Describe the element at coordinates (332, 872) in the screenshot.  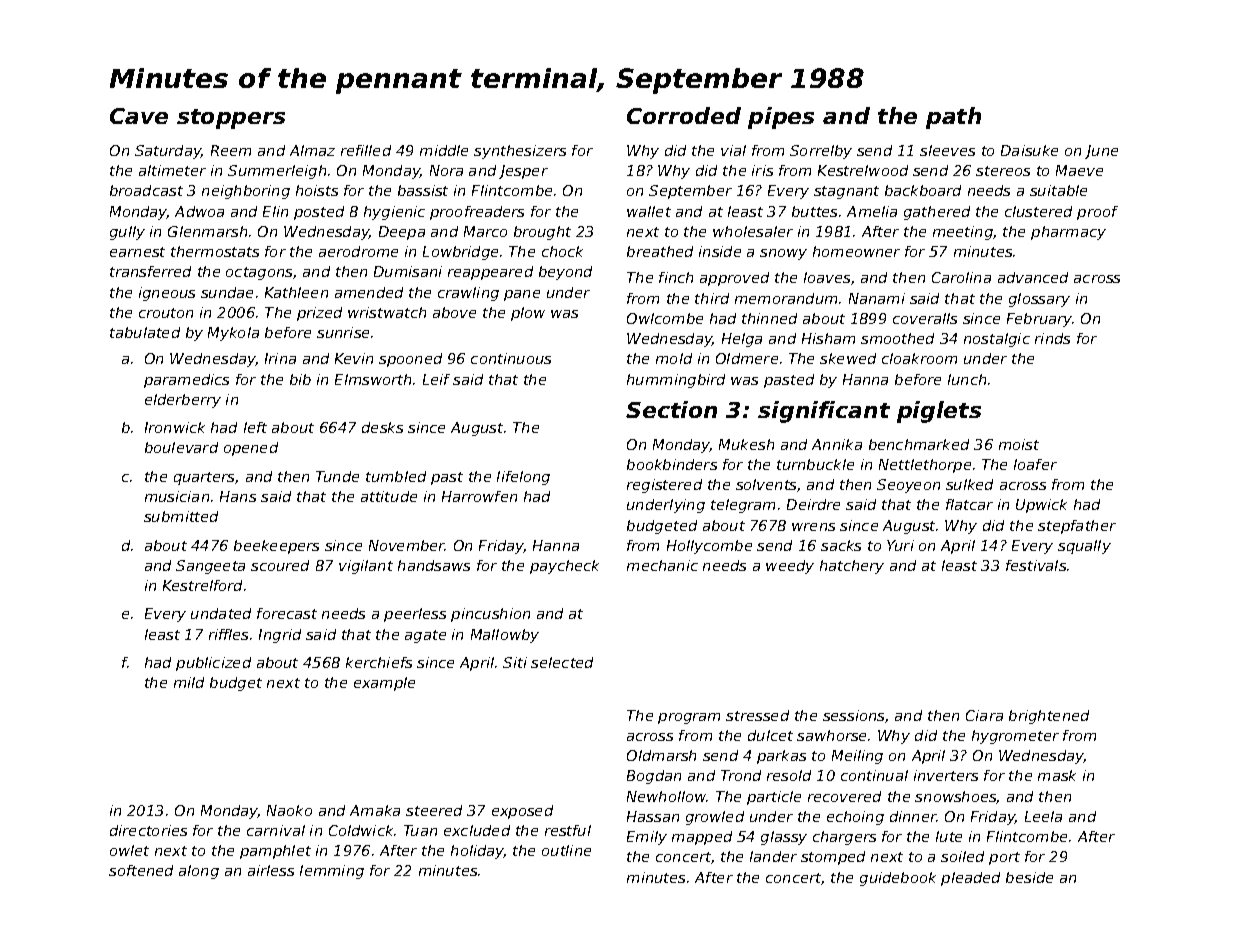
I see `lemming` at that location.
